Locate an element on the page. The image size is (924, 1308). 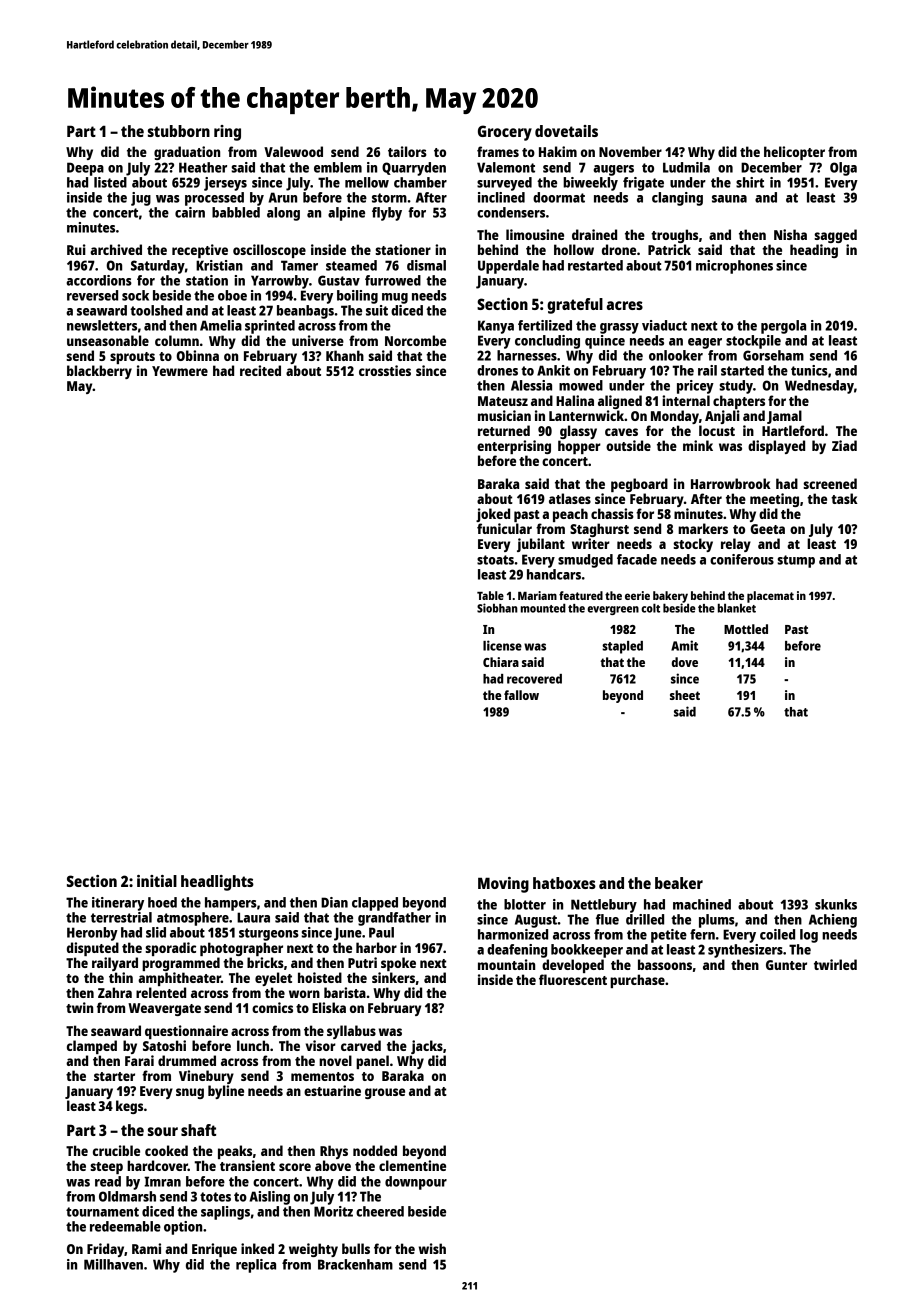
tailors is located at coordinates (407, 151).
